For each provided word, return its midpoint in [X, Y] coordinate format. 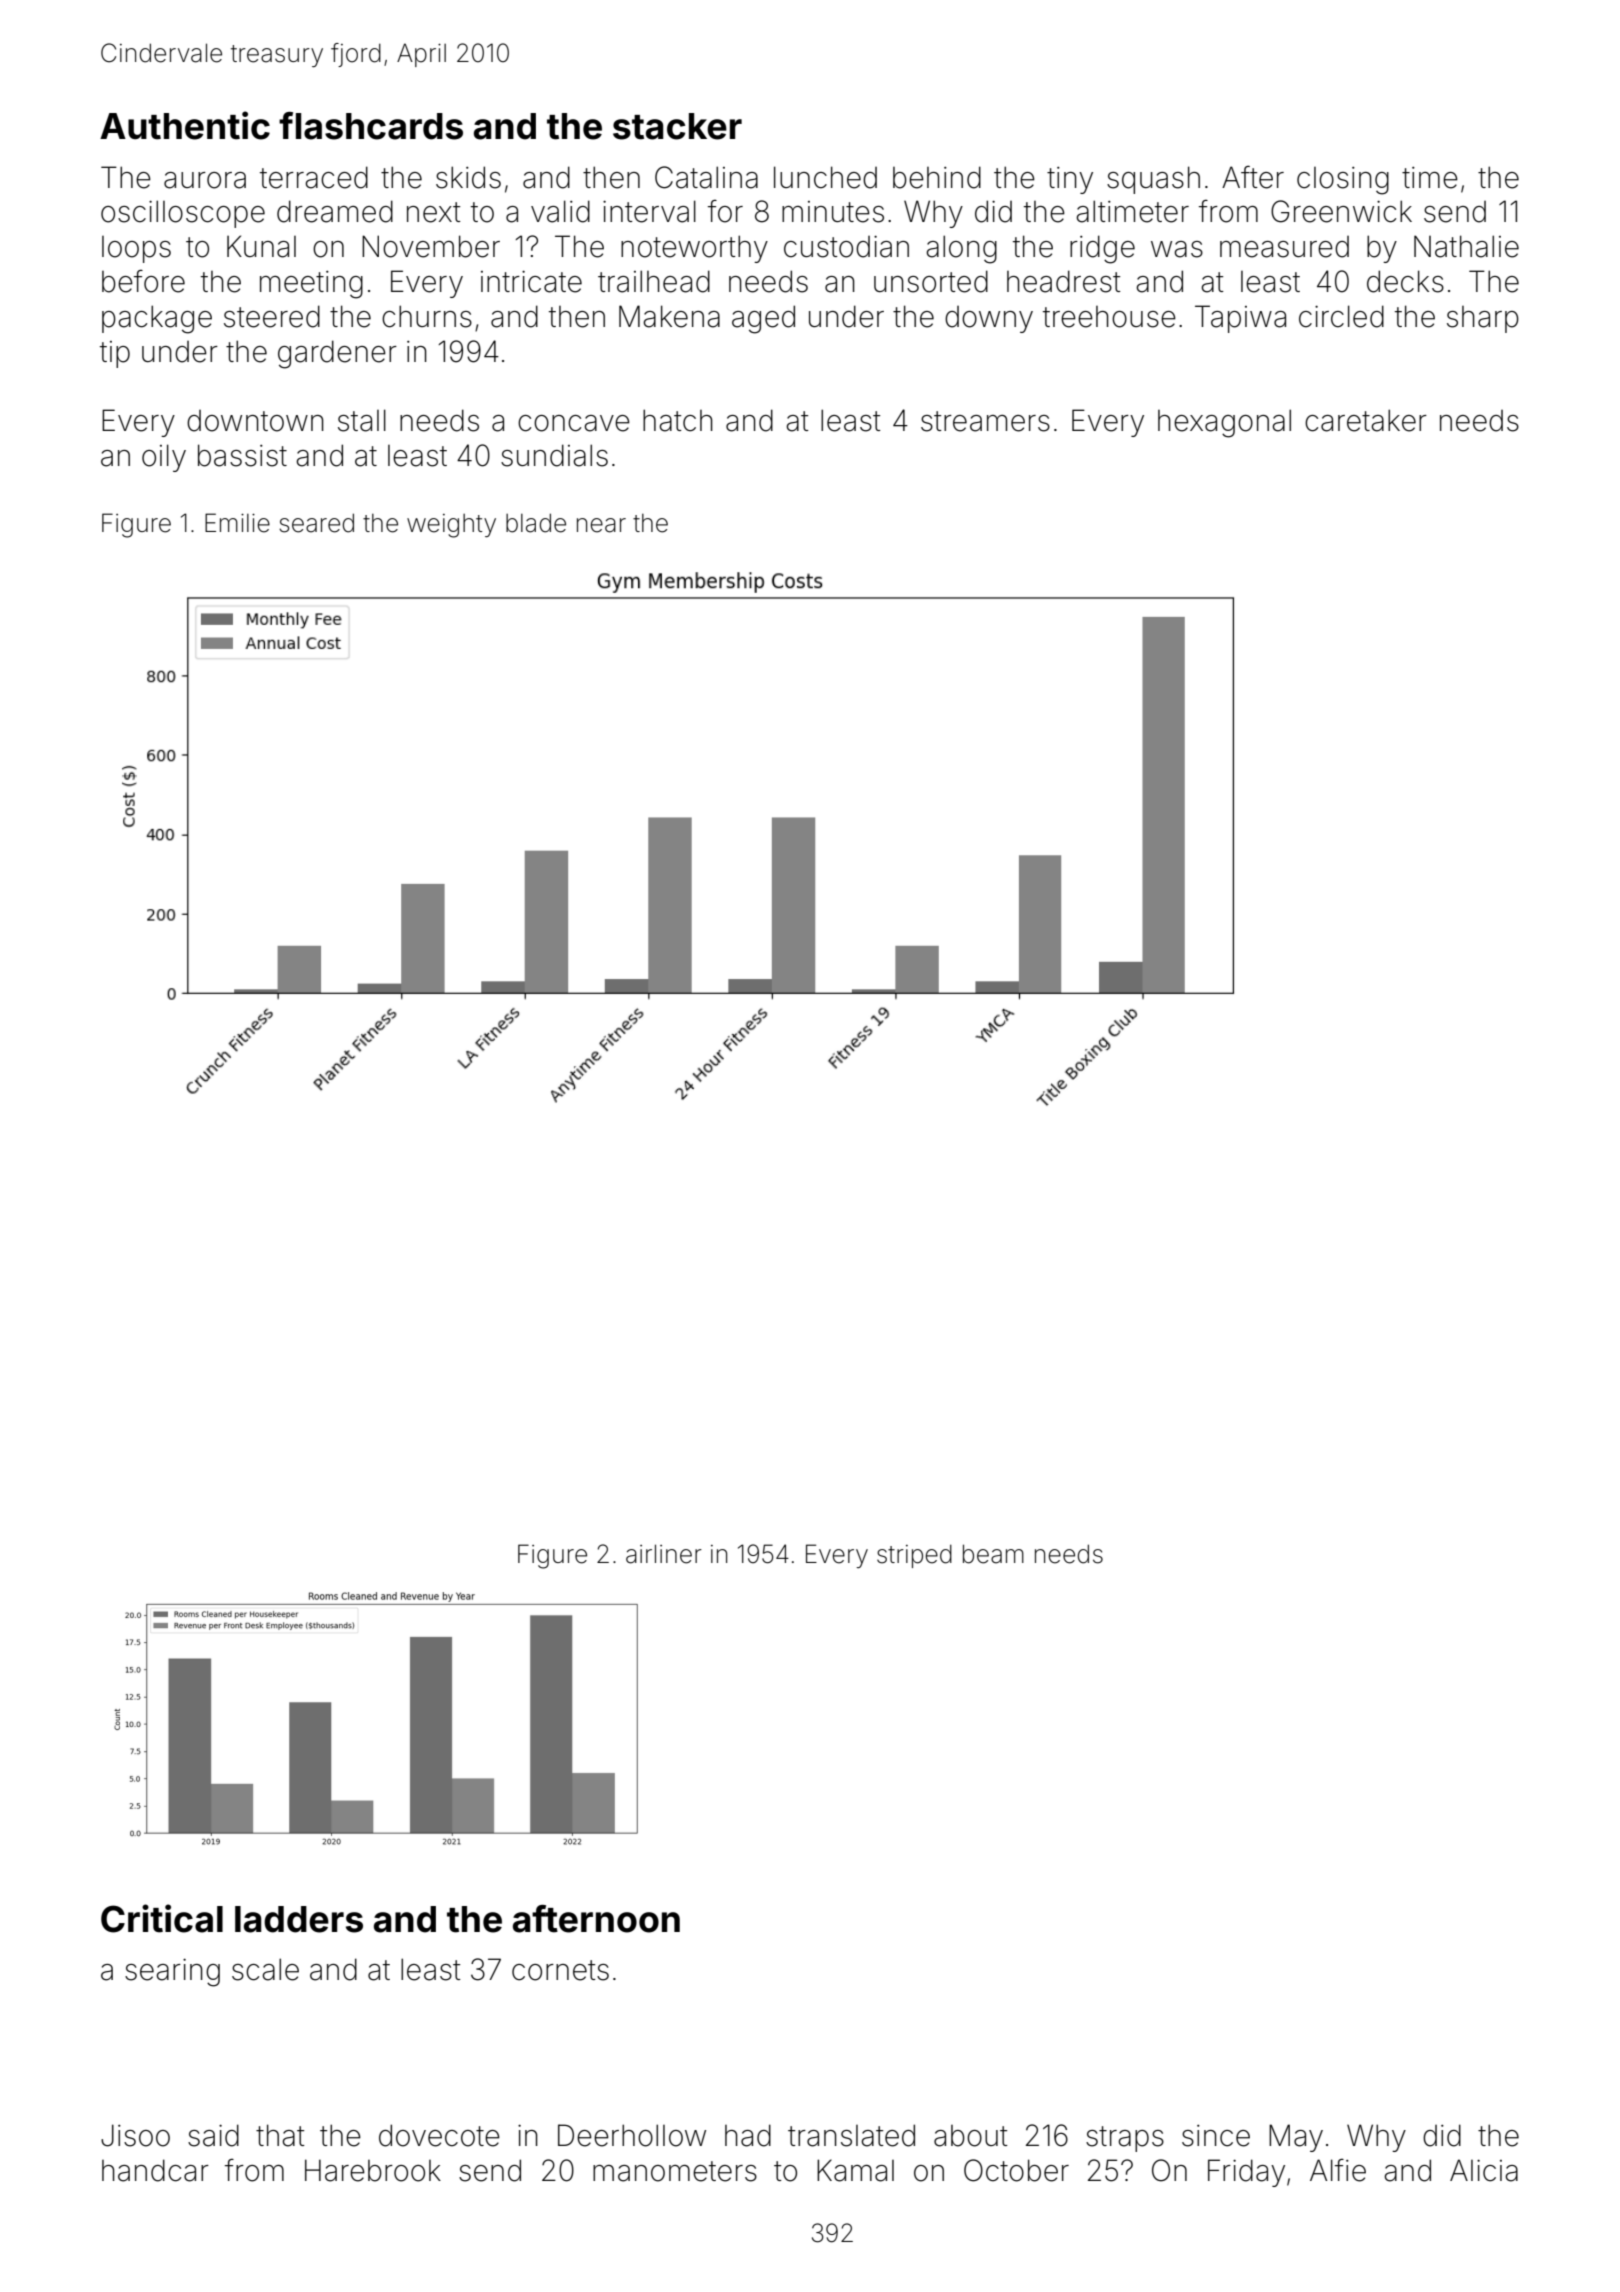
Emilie [237, 523]
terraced [314, 177]
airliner [664, 1554]
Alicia [1484, 2170]
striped [914, 1556]
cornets [560, 1970]
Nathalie [1466, 246]
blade [536, 523]
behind [937, 177]
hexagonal [1224, 423]
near [601, 525]
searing [172, 1973]
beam [993, 1554]
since [1216, 2136]
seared [316, 523]
